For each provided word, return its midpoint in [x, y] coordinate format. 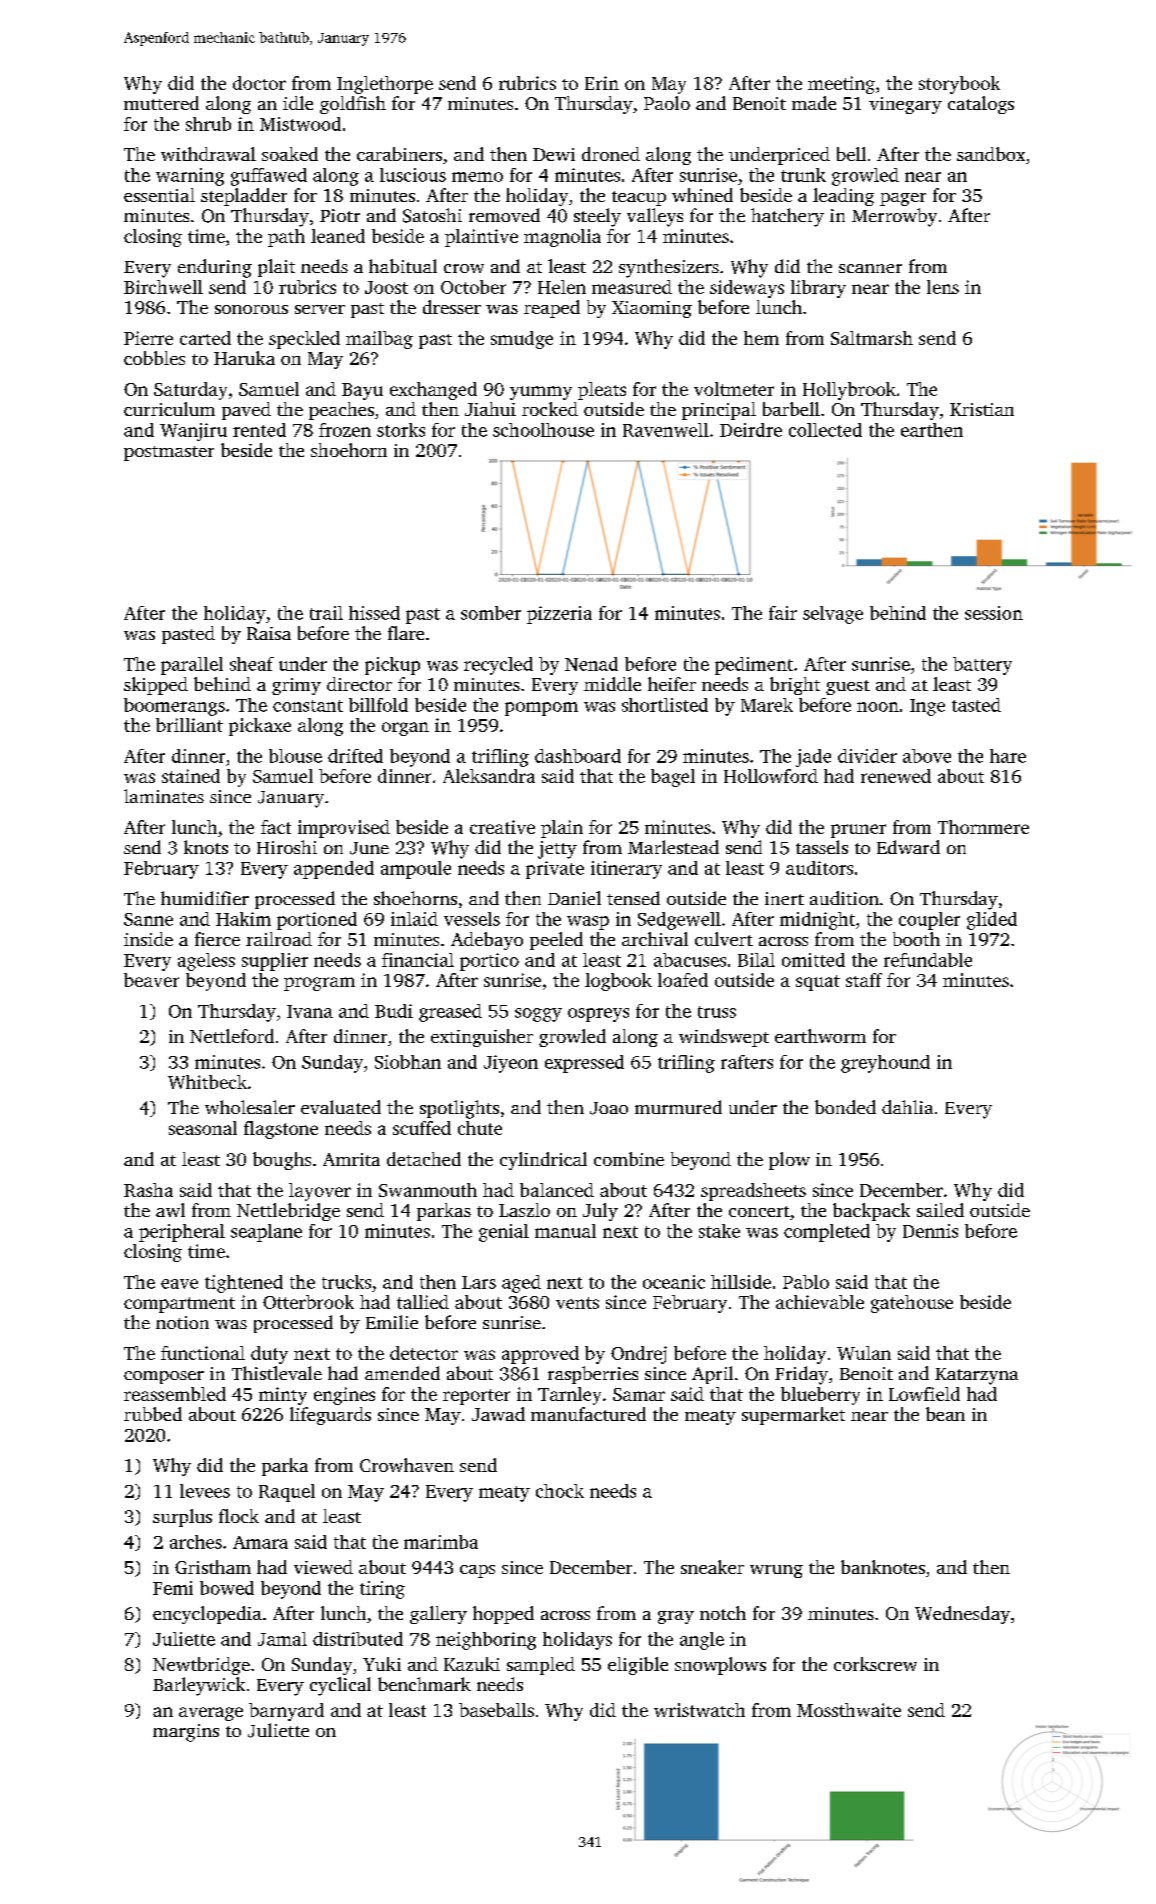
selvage [833, 615]
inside [148, 939]
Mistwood [300, 124]
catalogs [981, 105]
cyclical [340, 1686]
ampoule [416, 870]
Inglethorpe [385, 85]
